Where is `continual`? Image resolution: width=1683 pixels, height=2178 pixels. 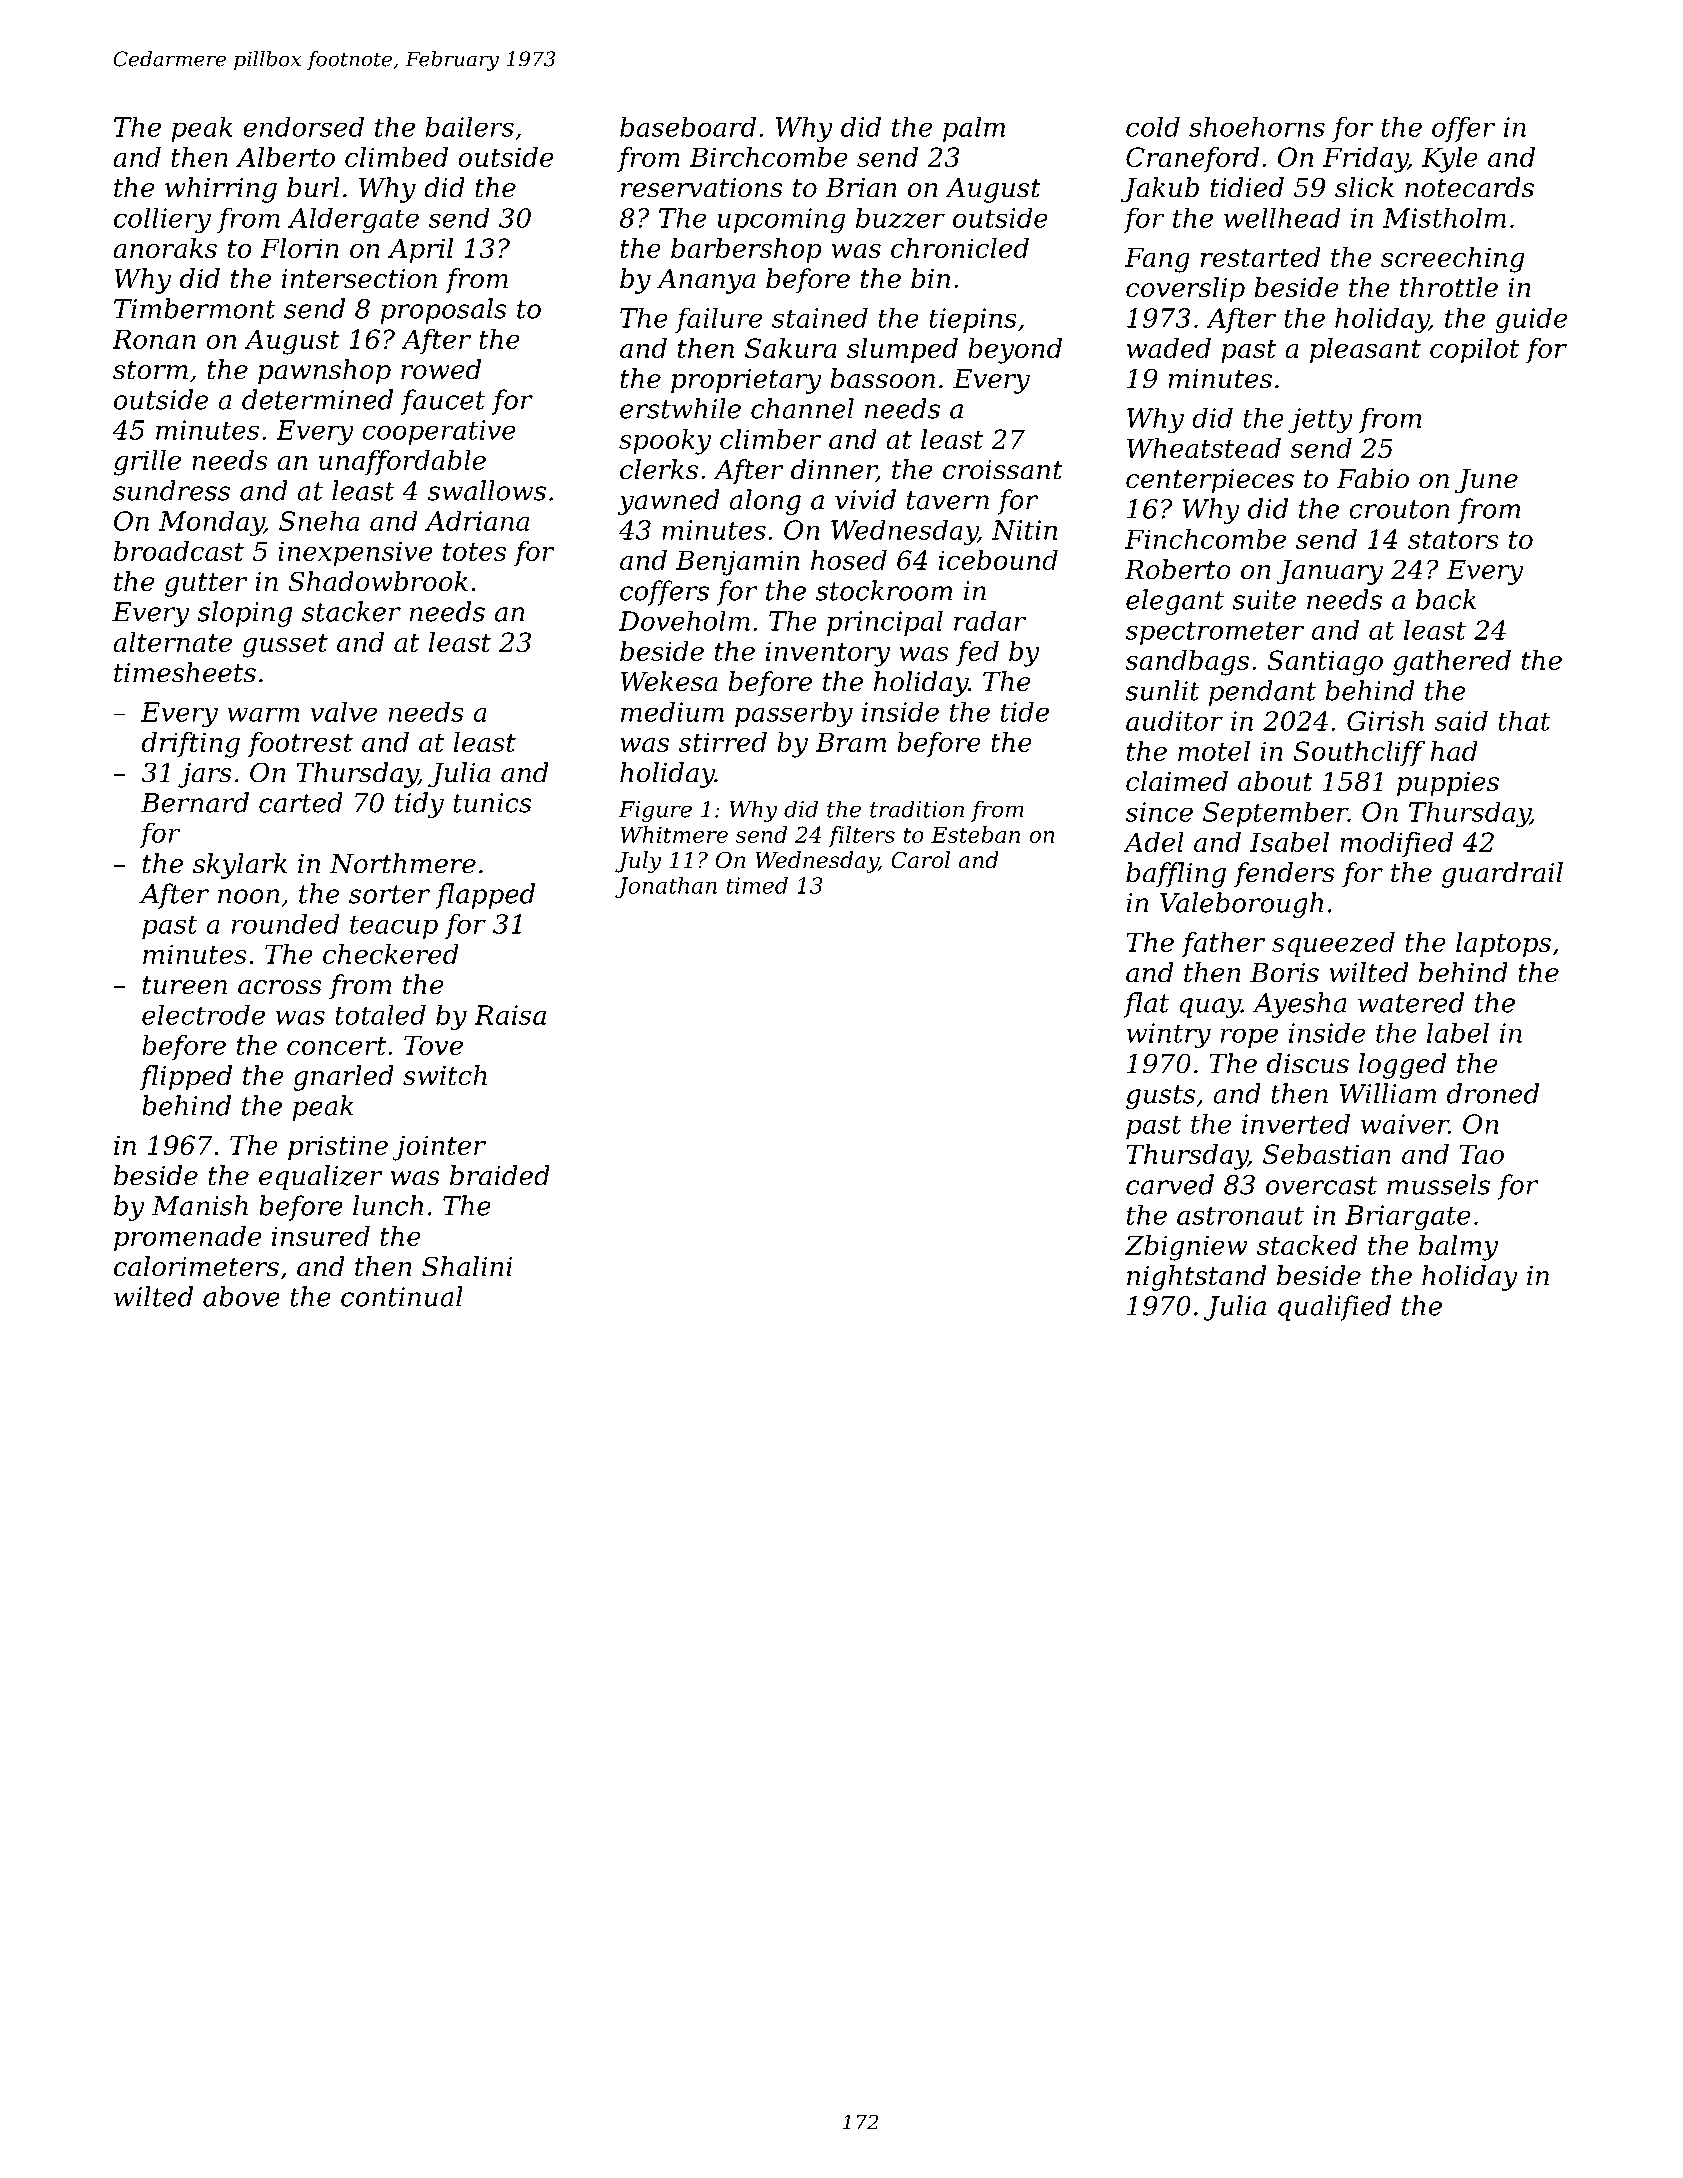
continual is located at coordinates (402, 1296).
